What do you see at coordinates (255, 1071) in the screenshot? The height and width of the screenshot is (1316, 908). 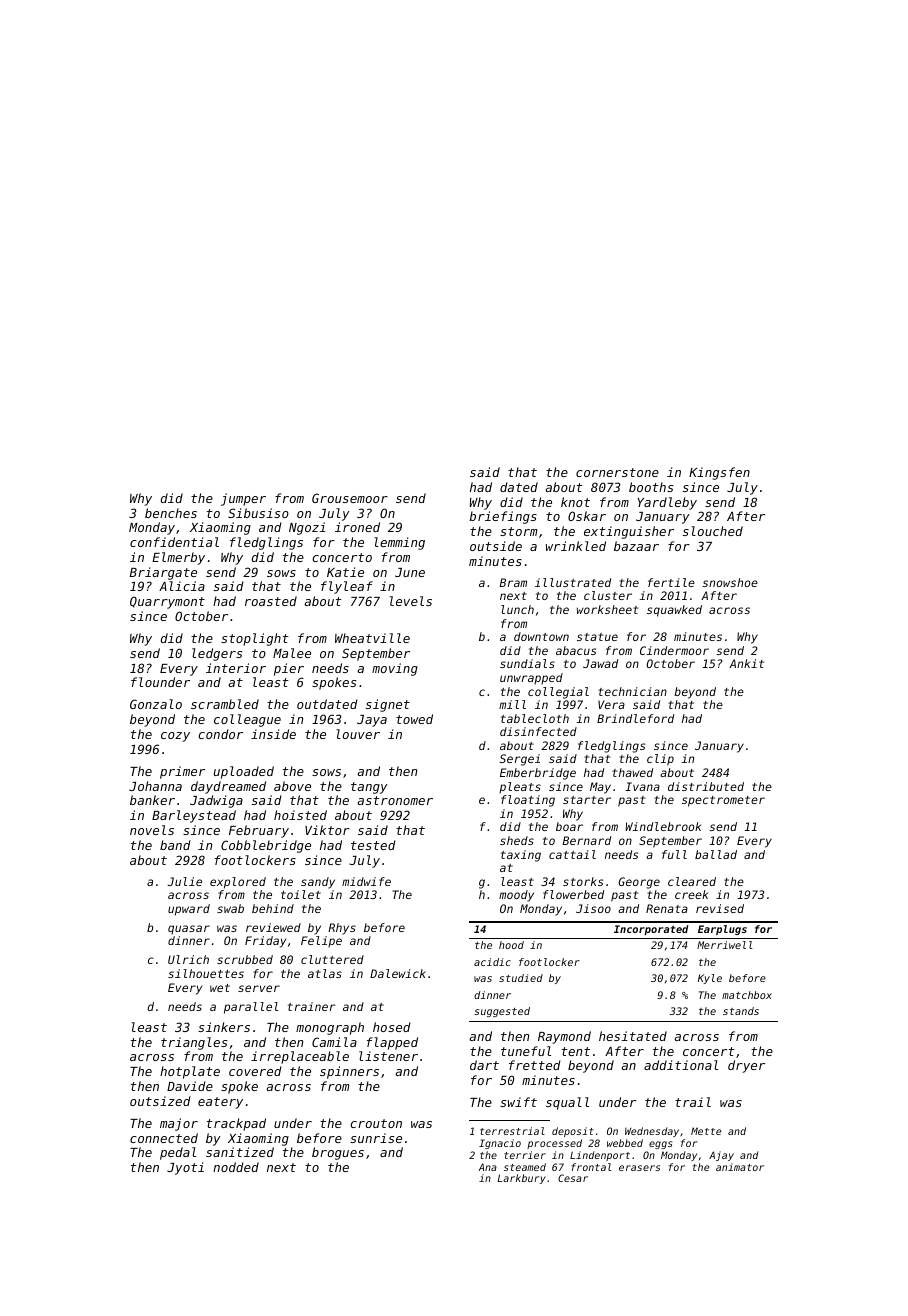 I see `covered` at bounding box center [255, 1071].
